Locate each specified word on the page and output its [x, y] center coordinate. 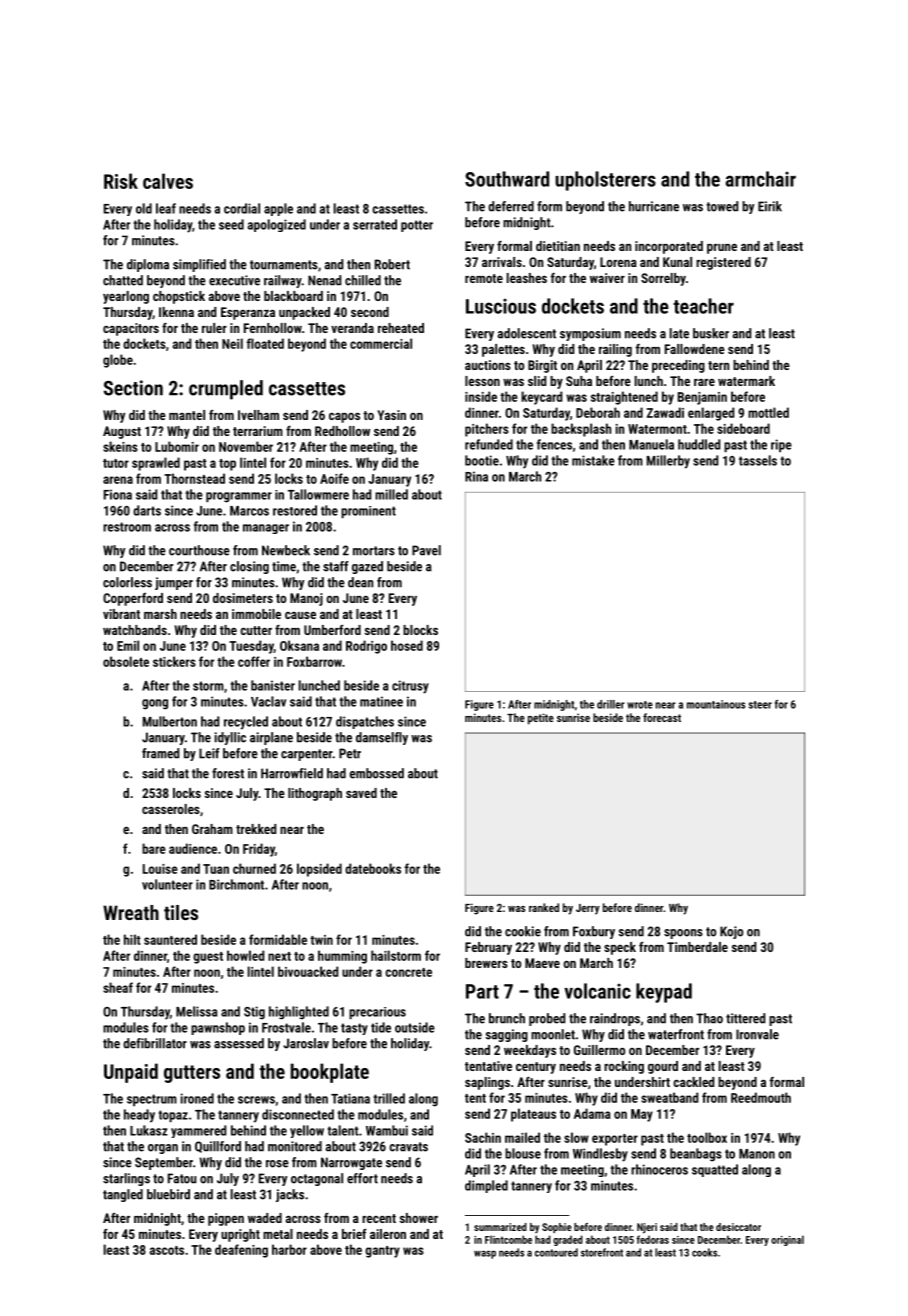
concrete [408, 972]
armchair [760, 179]
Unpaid [131, 1073]
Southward [507, 179]
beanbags [696, 1155]
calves [168, 181]
